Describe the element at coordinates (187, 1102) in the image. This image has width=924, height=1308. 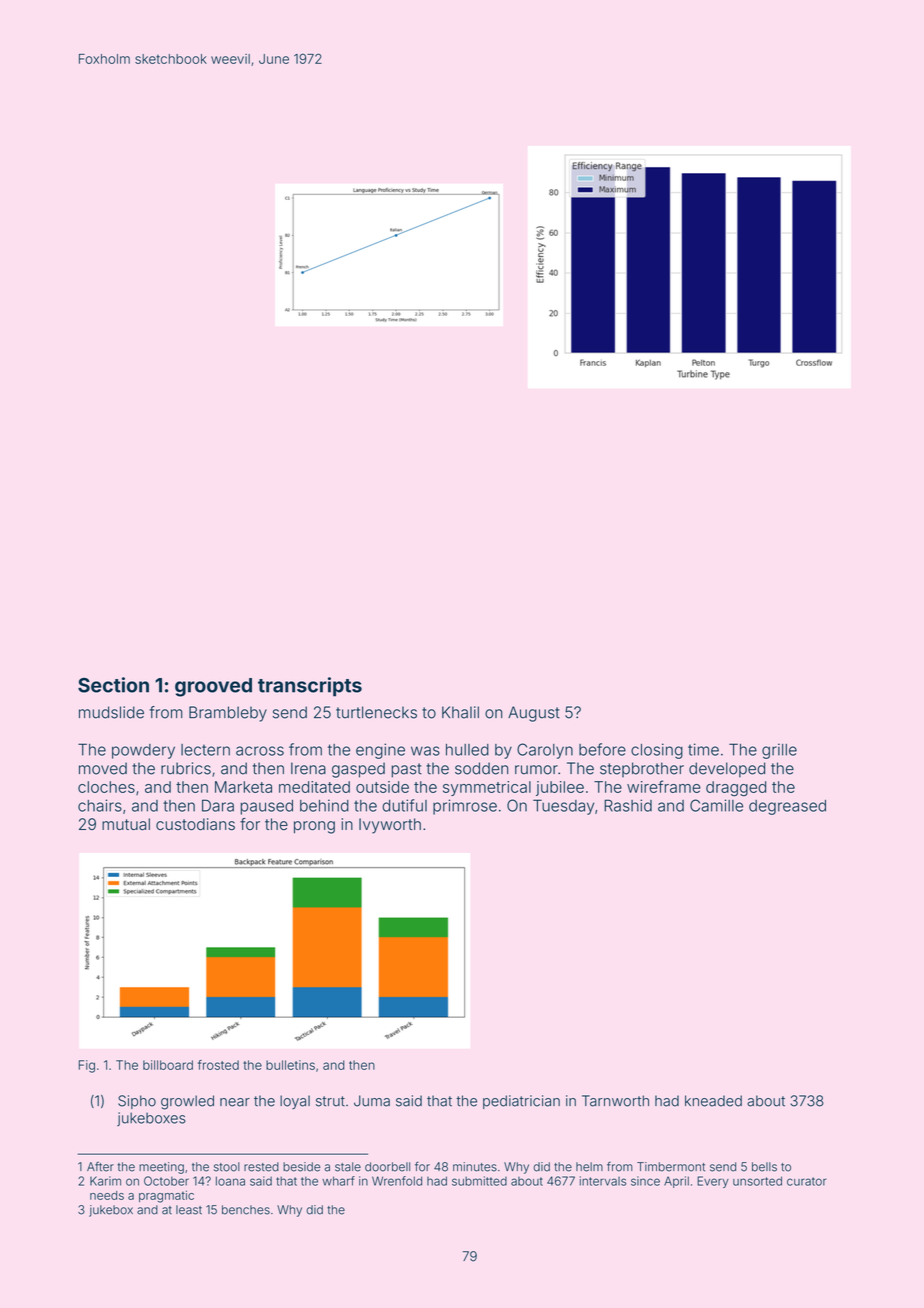
I see `growled` at that location.
